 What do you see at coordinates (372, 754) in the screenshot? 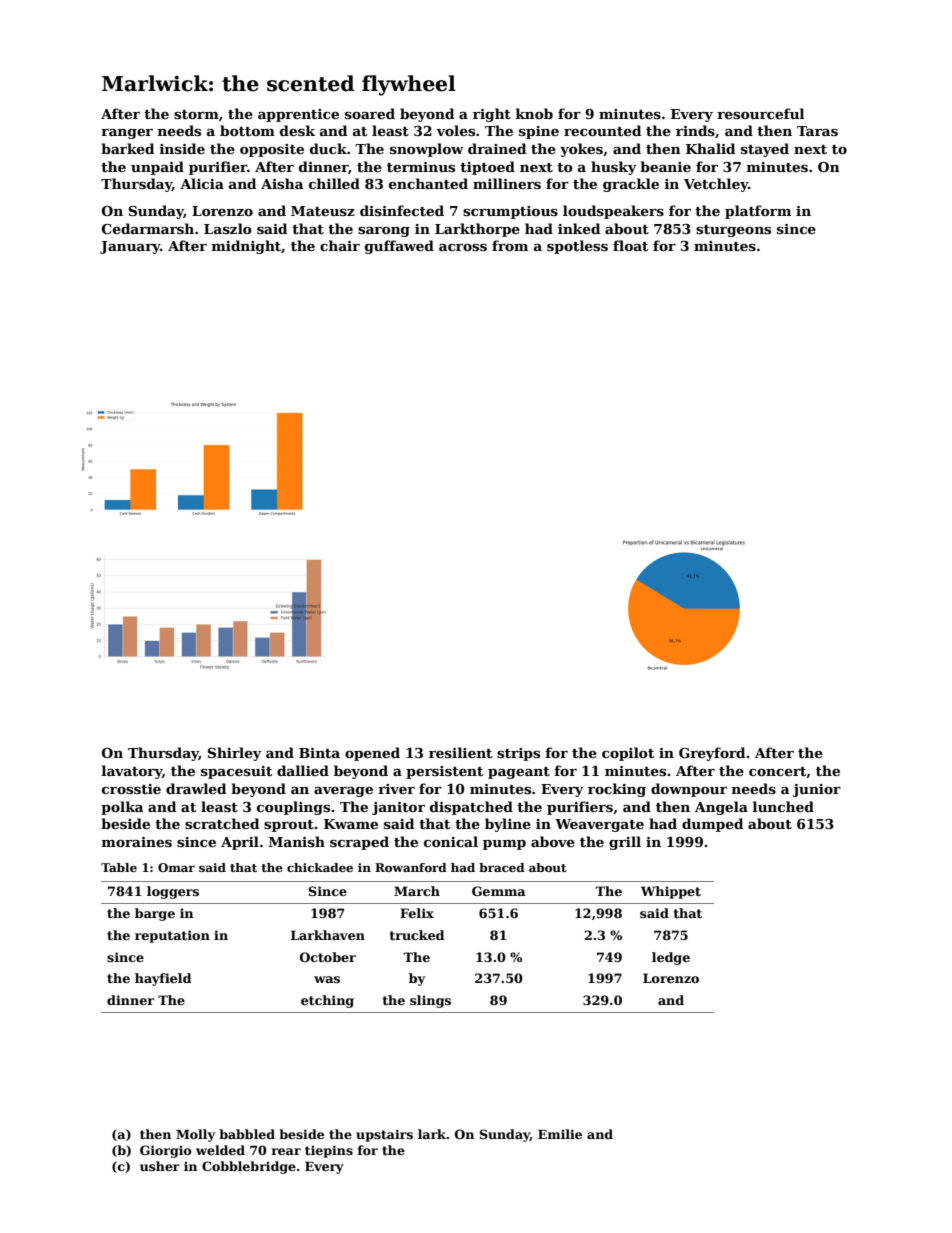
I see `opened` at bounding box center [372, 754].
